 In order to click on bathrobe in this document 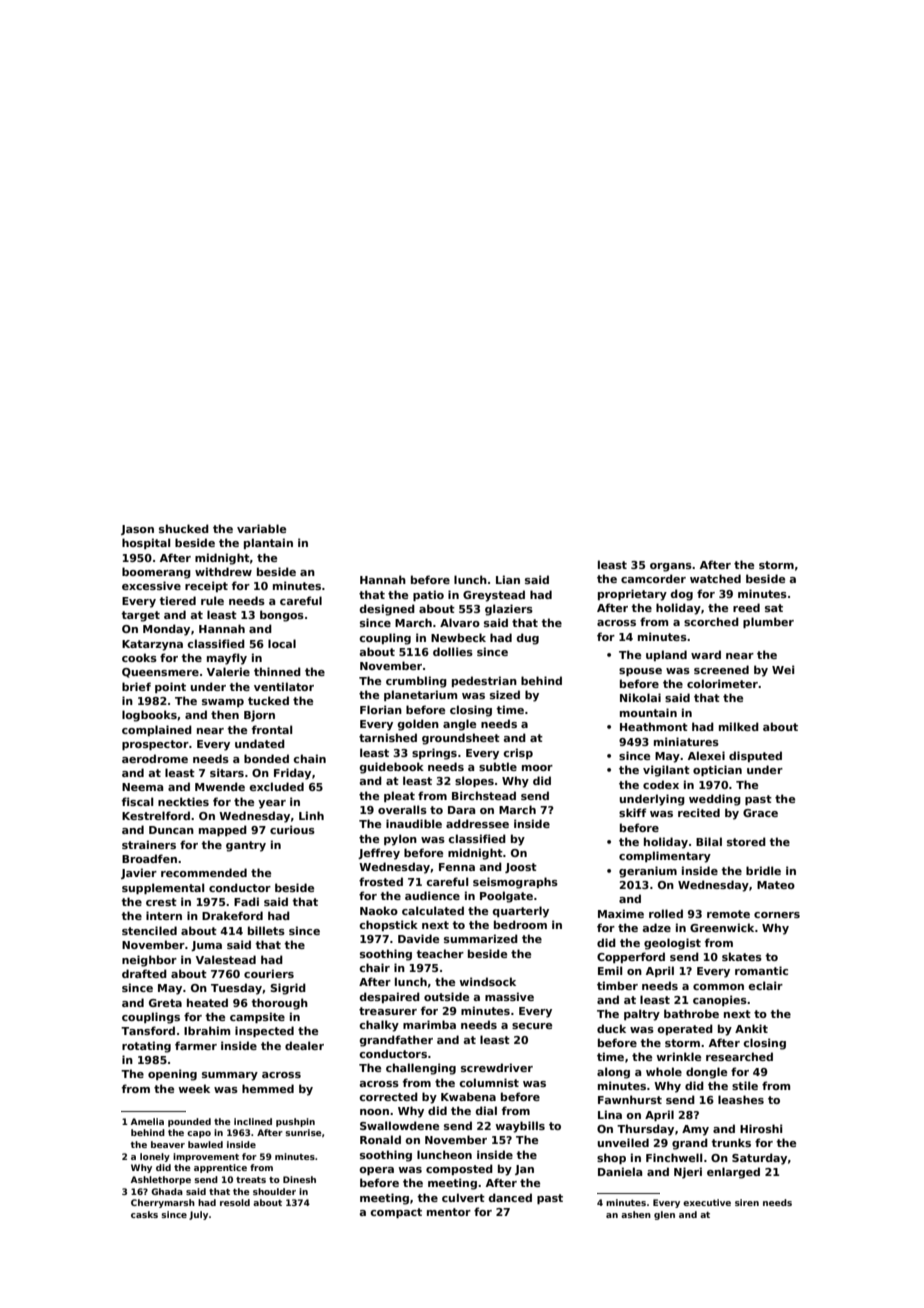, I will do `click(691, 1013)`.
